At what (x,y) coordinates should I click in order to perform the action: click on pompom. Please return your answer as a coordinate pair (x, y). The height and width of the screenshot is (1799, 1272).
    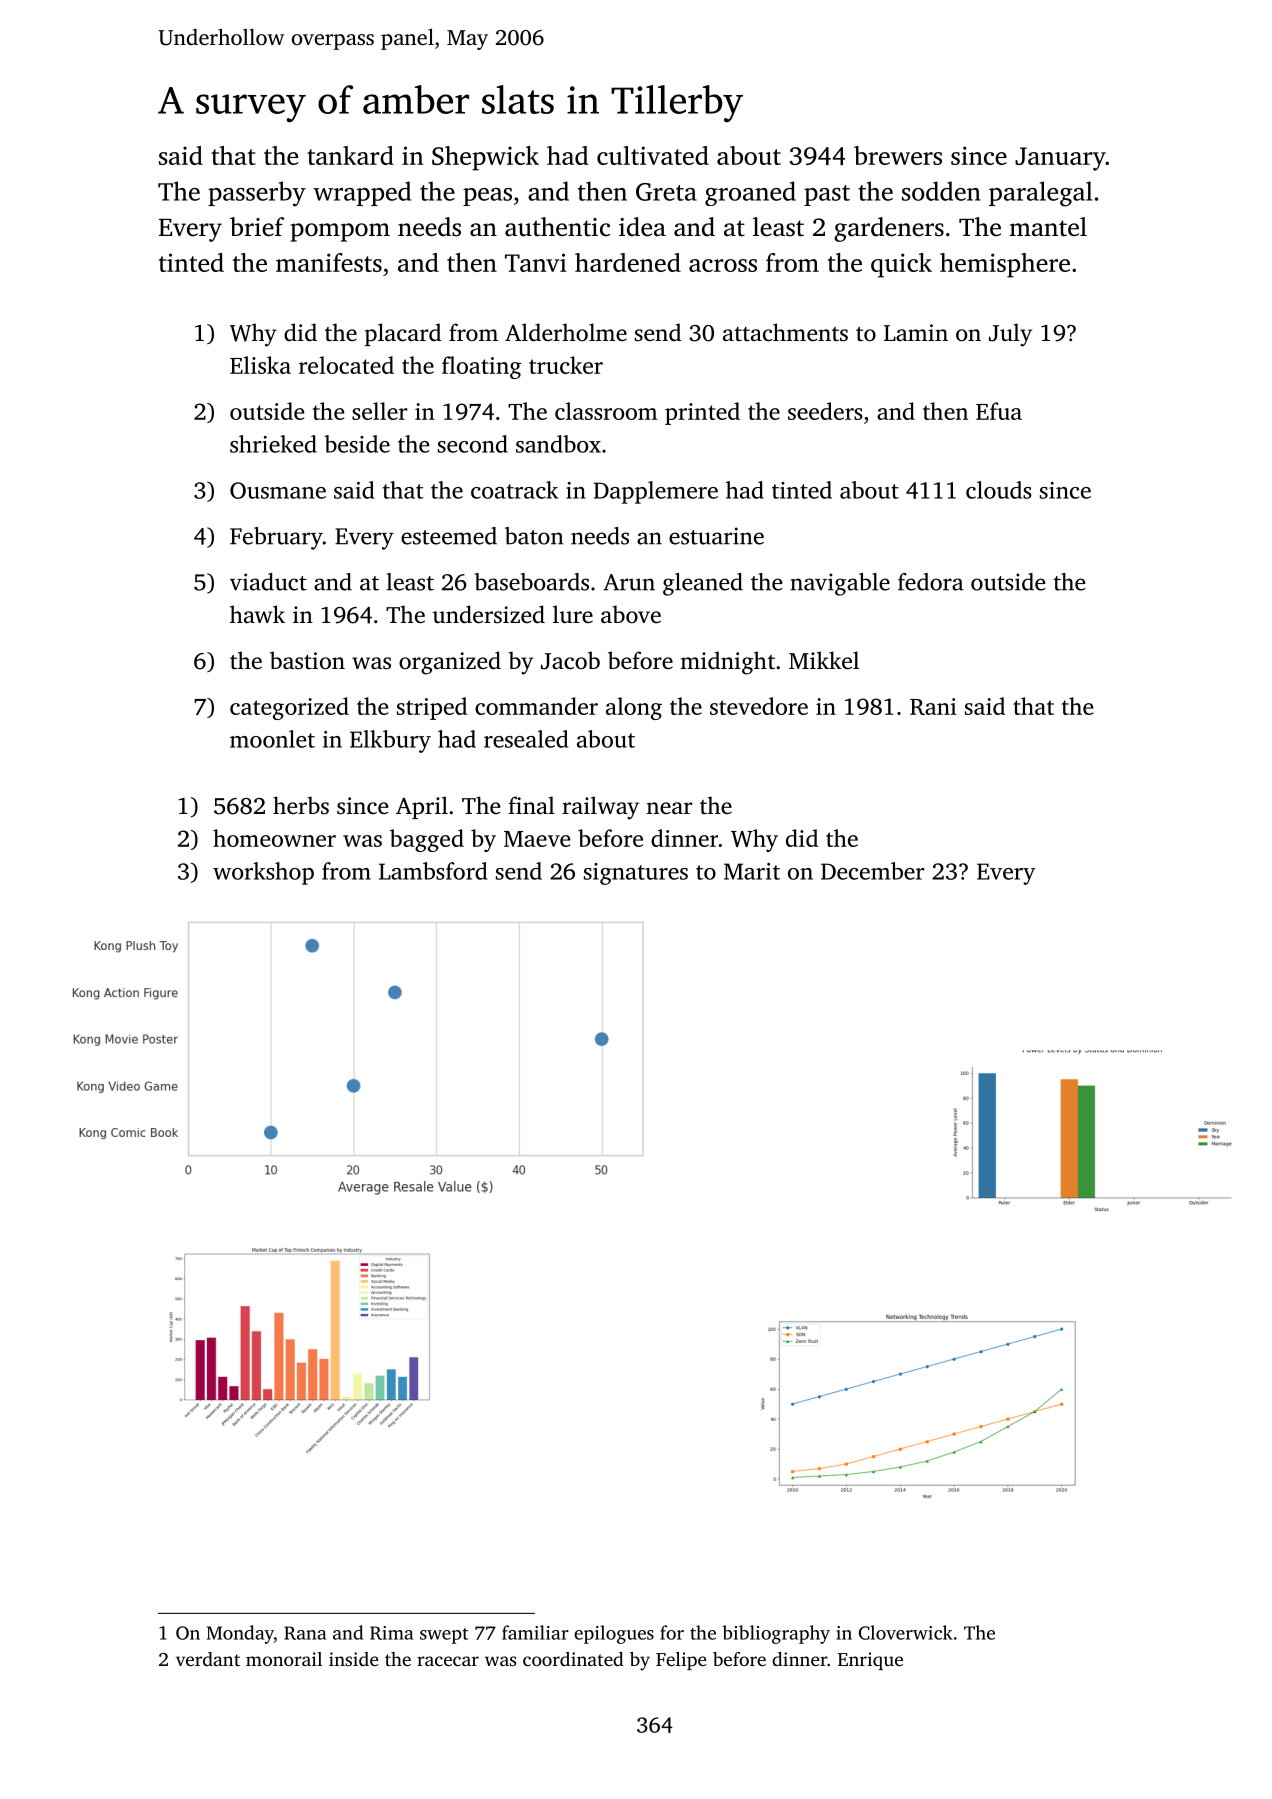
    Looking at the image, I should click on (340, 232).
